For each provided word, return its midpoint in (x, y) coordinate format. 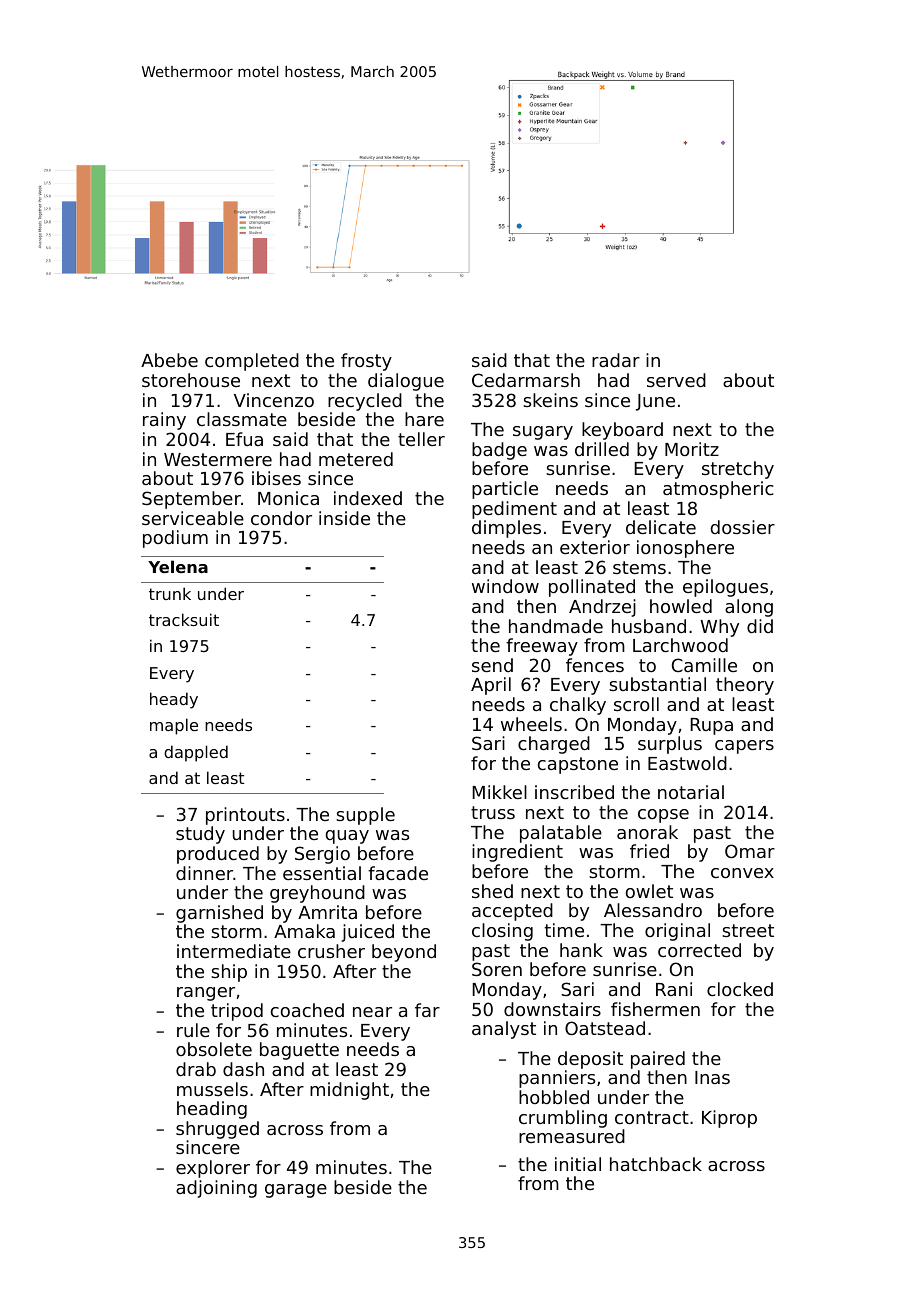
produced (218, 855)
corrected (699, 950)
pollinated (592, 588)
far (427, 1010)
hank (581, 950)
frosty (366, 362)
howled (681, 606)
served (676, 380)
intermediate (234, 951)
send (492, 665)
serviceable (193, 518)
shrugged (217, 1130)
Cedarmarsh (526, 380)
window (505, 586)
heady (174, 700)
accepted (512, 912)
